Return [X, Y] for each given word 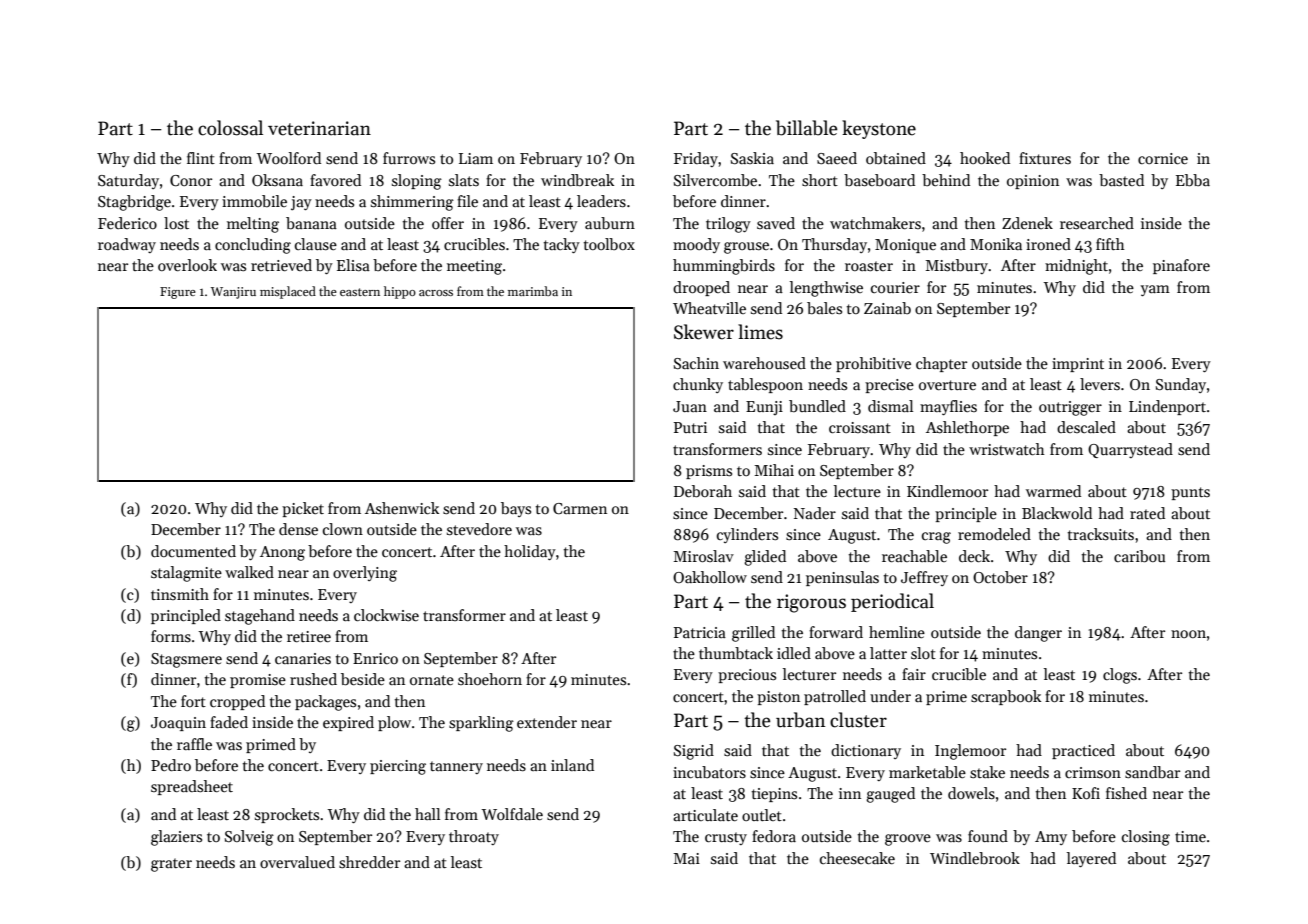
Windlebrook [975, 858]
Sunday [1181, 385]
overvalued [297, 862]
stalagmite [186, 574]
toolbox [609, 244]
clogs [1120, 676]
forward [836, 632]
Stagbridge [134, 203]
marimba [533, 291]
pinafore [1181, 266]
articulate [705, 815]
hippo [400, 292]
